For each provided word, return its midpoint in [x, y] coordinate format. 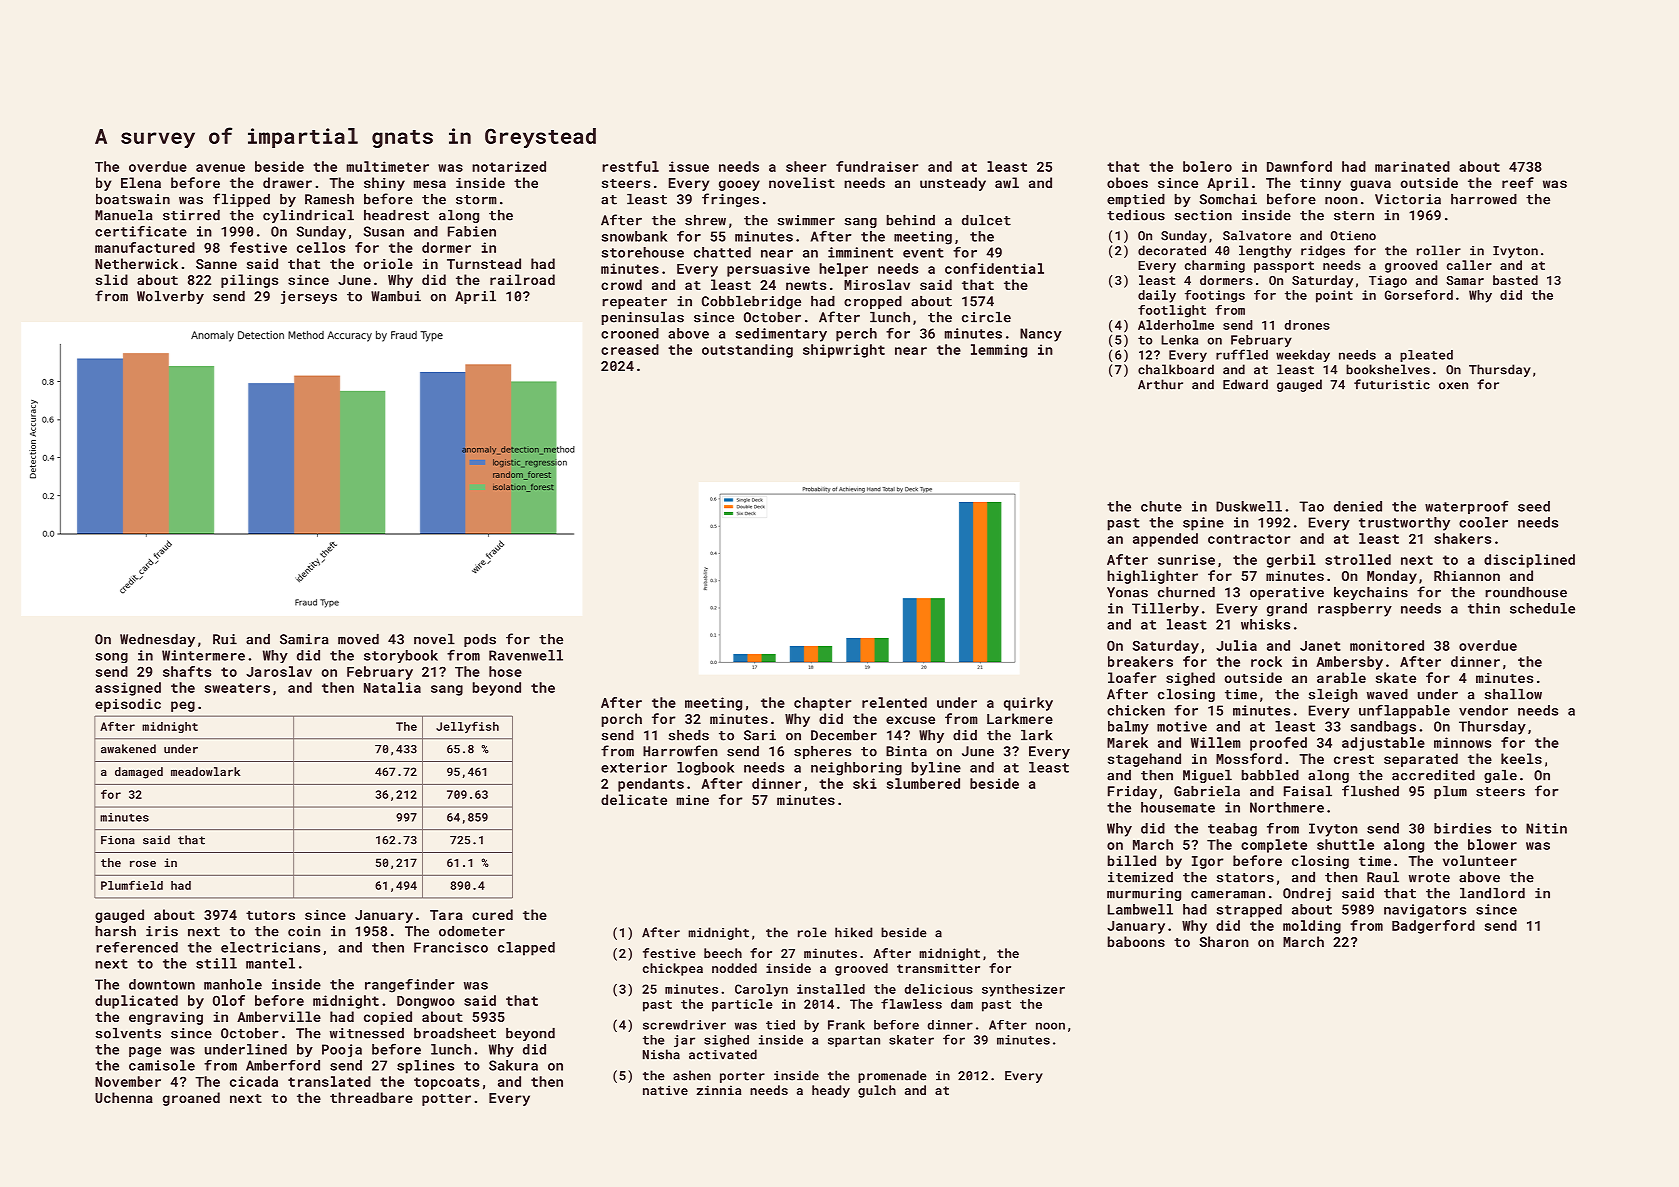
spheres [822, 752]
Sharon [1224, 941]
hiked [854, 932]
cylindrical [308, 216]
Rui [225, 639]
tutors [270, 915]
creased [630, 349]
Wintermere [203, 655]
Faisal [1308, 791]
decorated [1172, 250]
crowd [621, 284]
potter [446, 1100]
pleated [1426, 356]
